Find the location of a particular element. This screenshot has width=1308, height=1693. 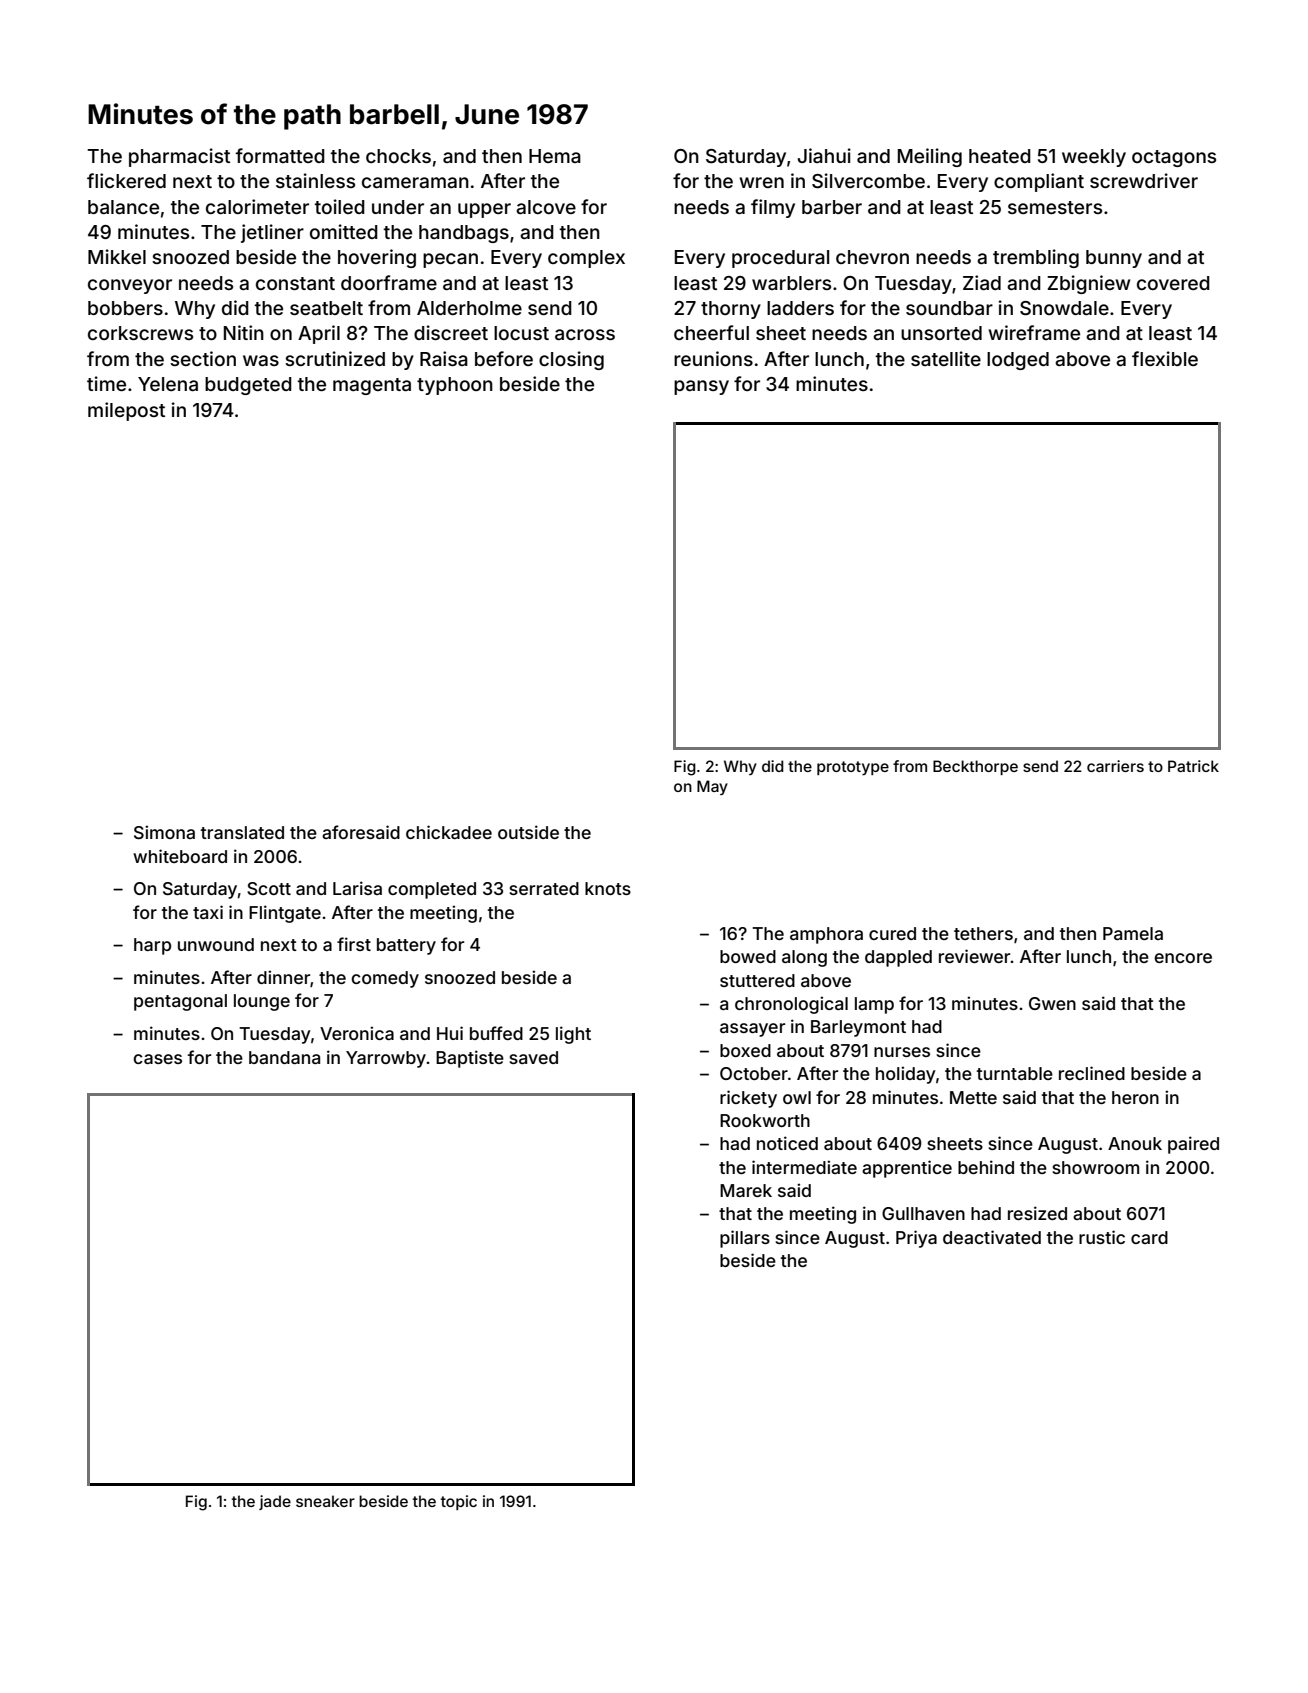

pansy is located at coordinates (701, 387).
